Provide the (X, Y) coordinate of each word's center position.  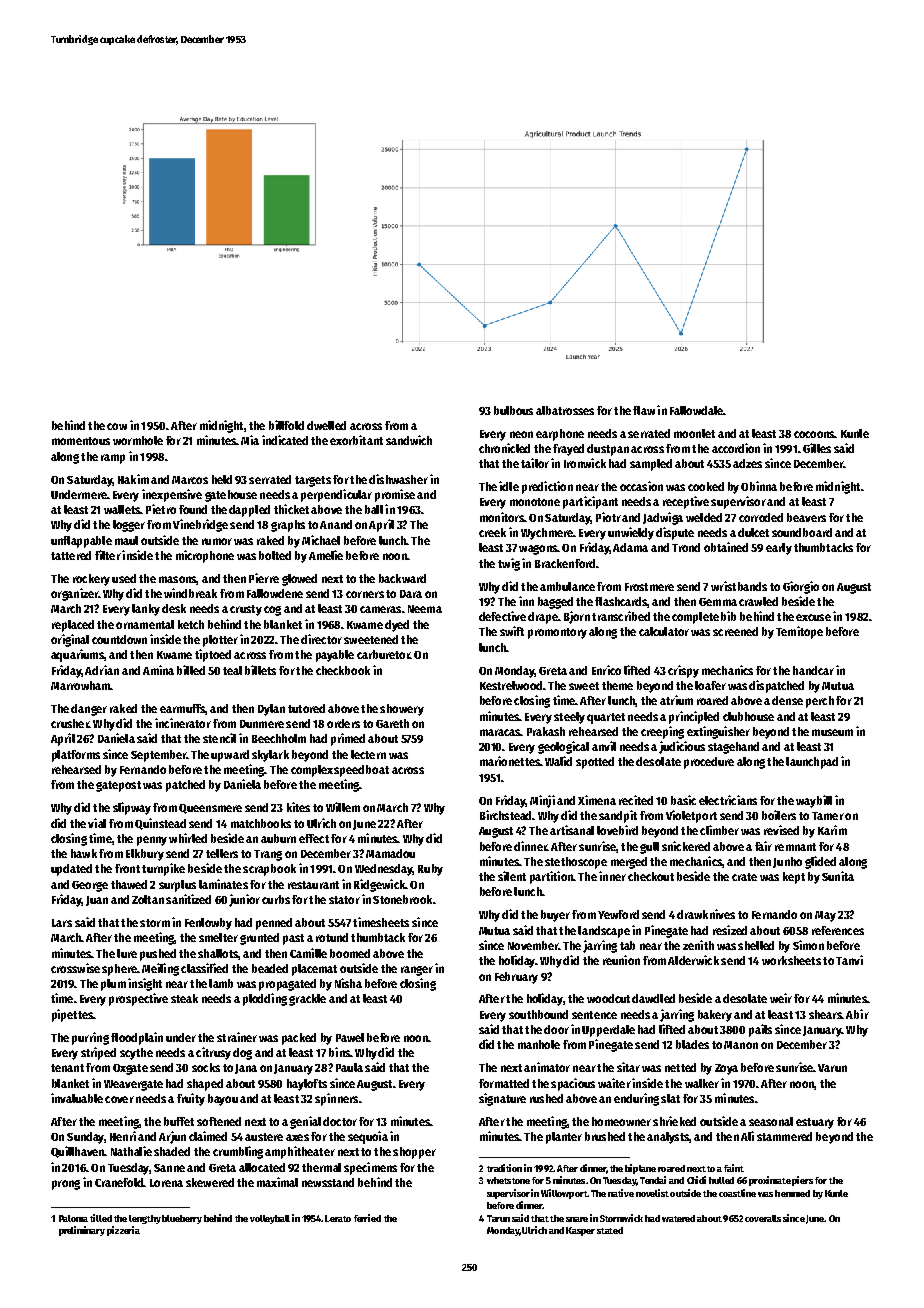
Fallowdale (696, 410)
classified (204, 968)
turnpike (163, 869)
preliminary (82, 1231)
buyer (555, 916)
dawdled (653, 998)
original (70, 640)
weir (781, 998)
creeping (662, 732)
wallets (122, 509)
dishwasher (398, 479)
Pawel (350, 1037)
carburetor (383, 654)
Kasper (580, 1231)
